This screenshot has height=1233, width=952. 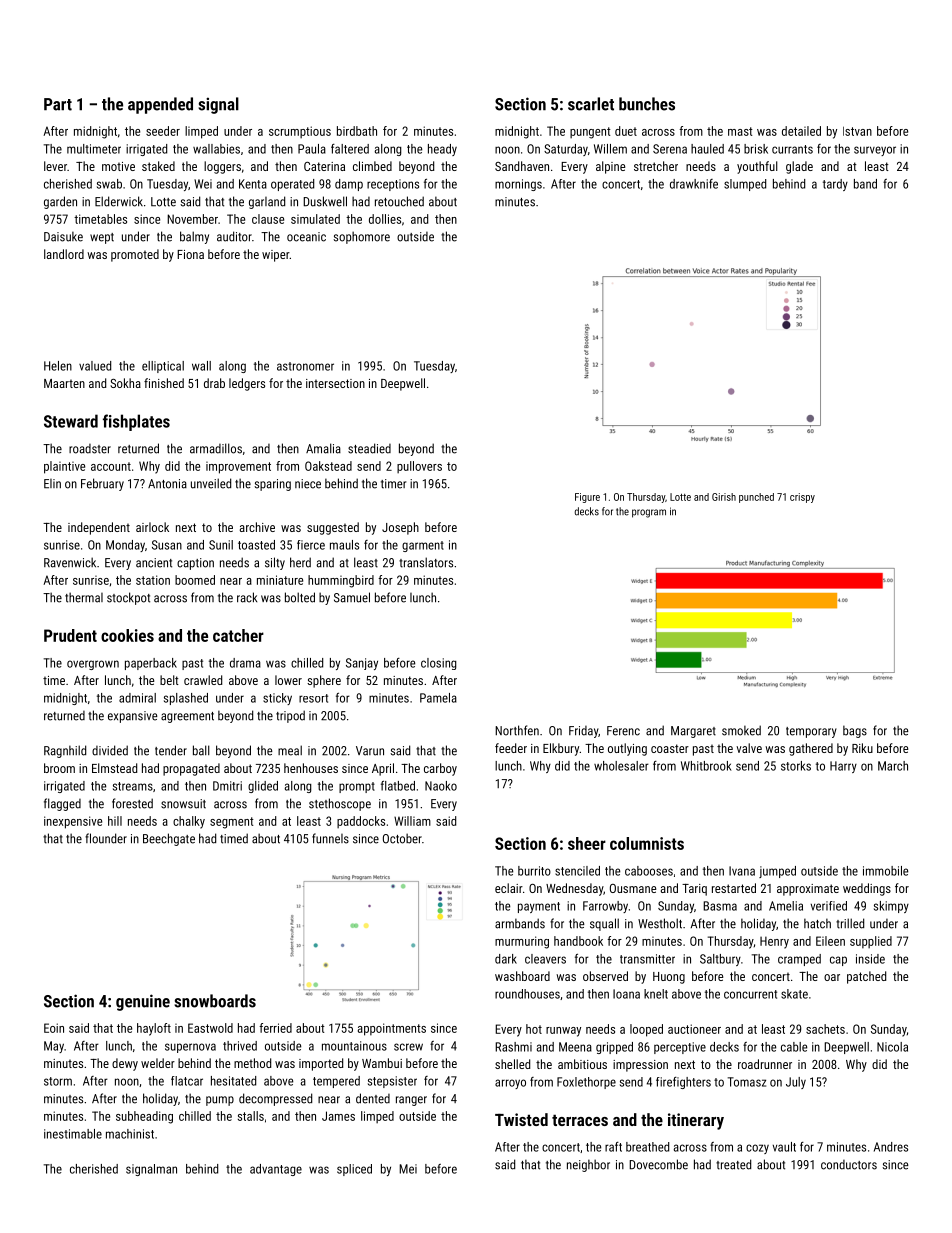 What do you see at coordinates (160, 105) in the screenshot?
I see `appended` at bounding box center [160, 105].
